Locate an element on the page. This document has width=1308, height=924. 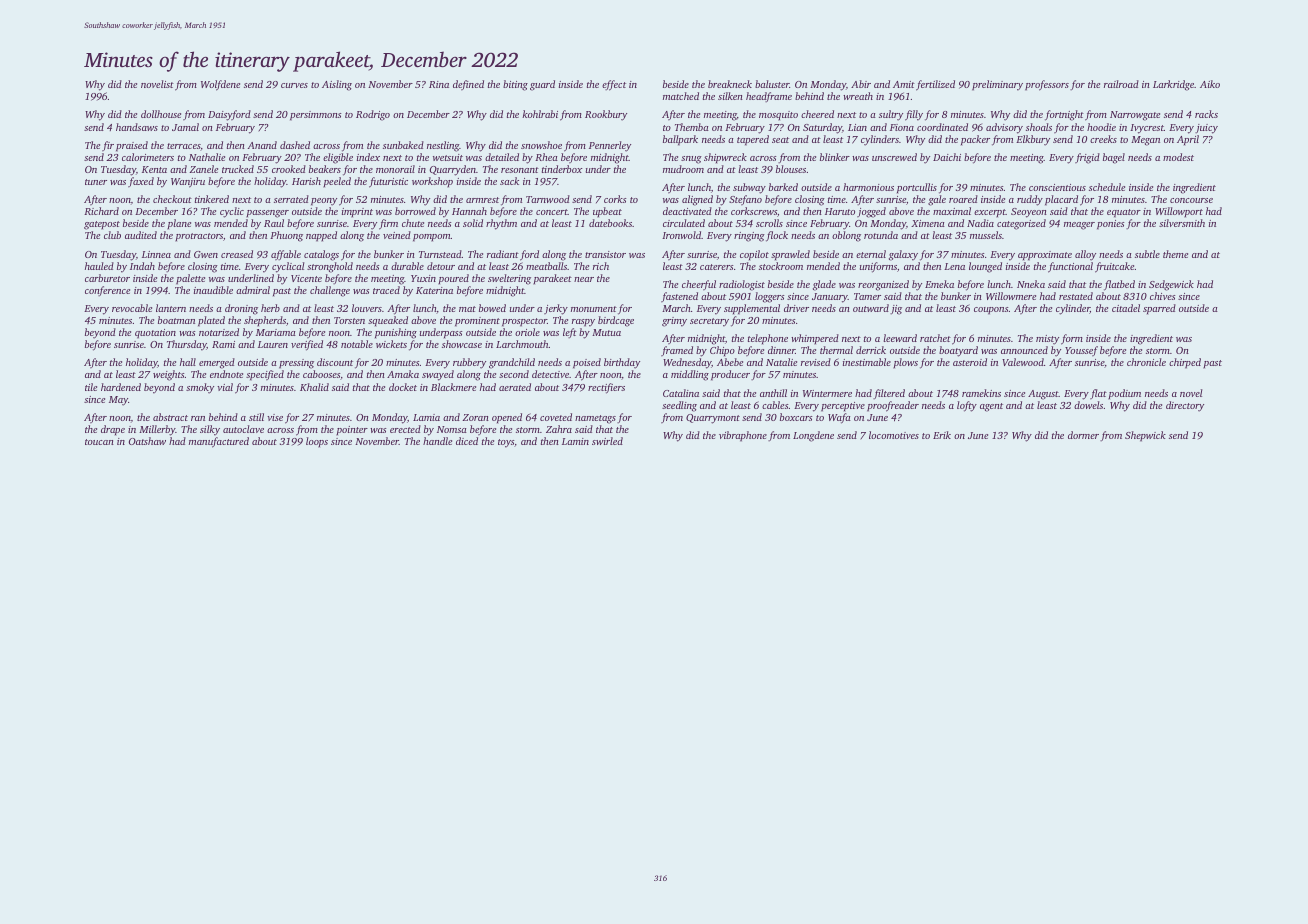
dollhouse is located at coordinates (161, 114).
